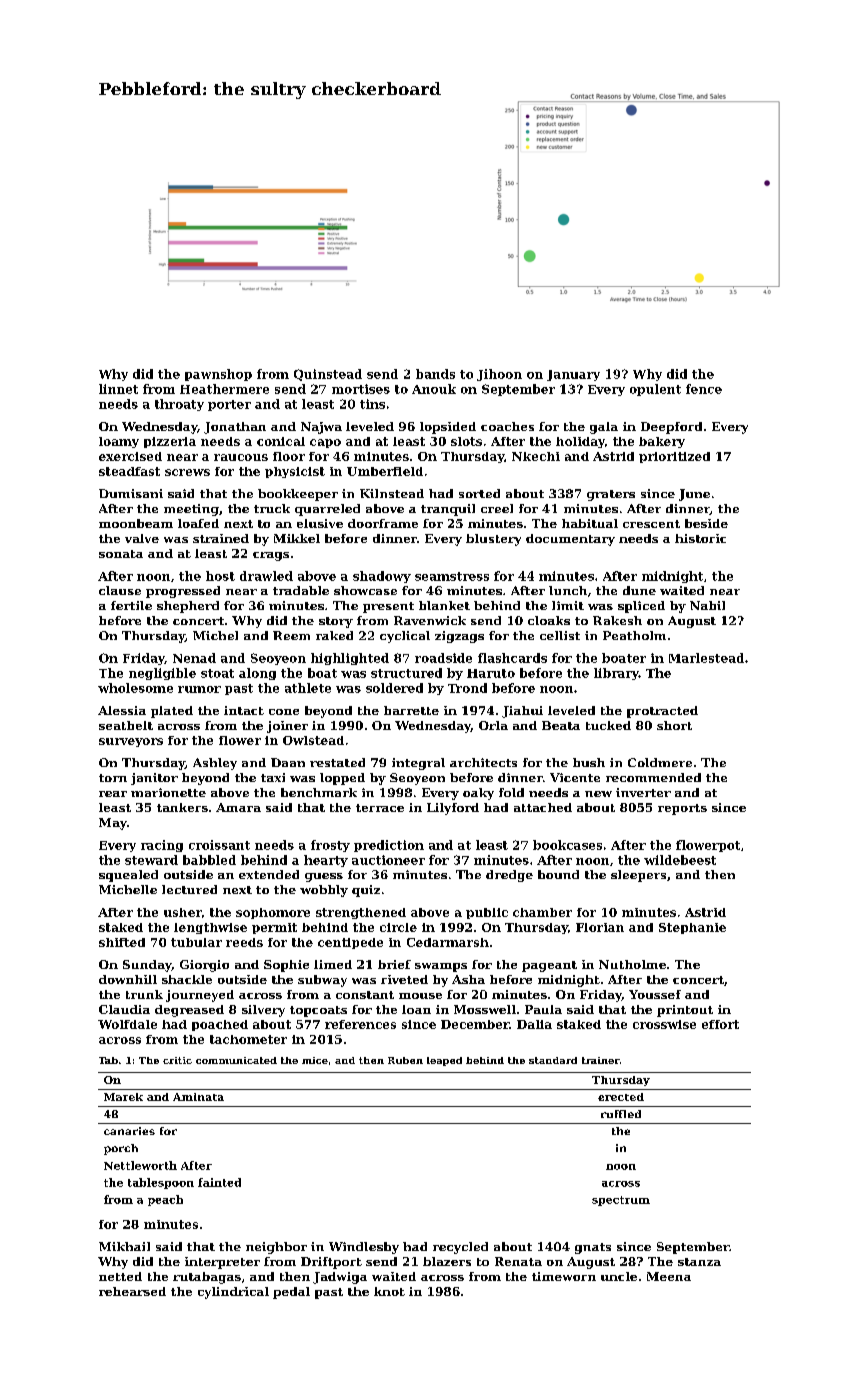  What do you see at coordinates (187, 472) in the screenshot?
I see `screws` at bounding box center [187, 472].
